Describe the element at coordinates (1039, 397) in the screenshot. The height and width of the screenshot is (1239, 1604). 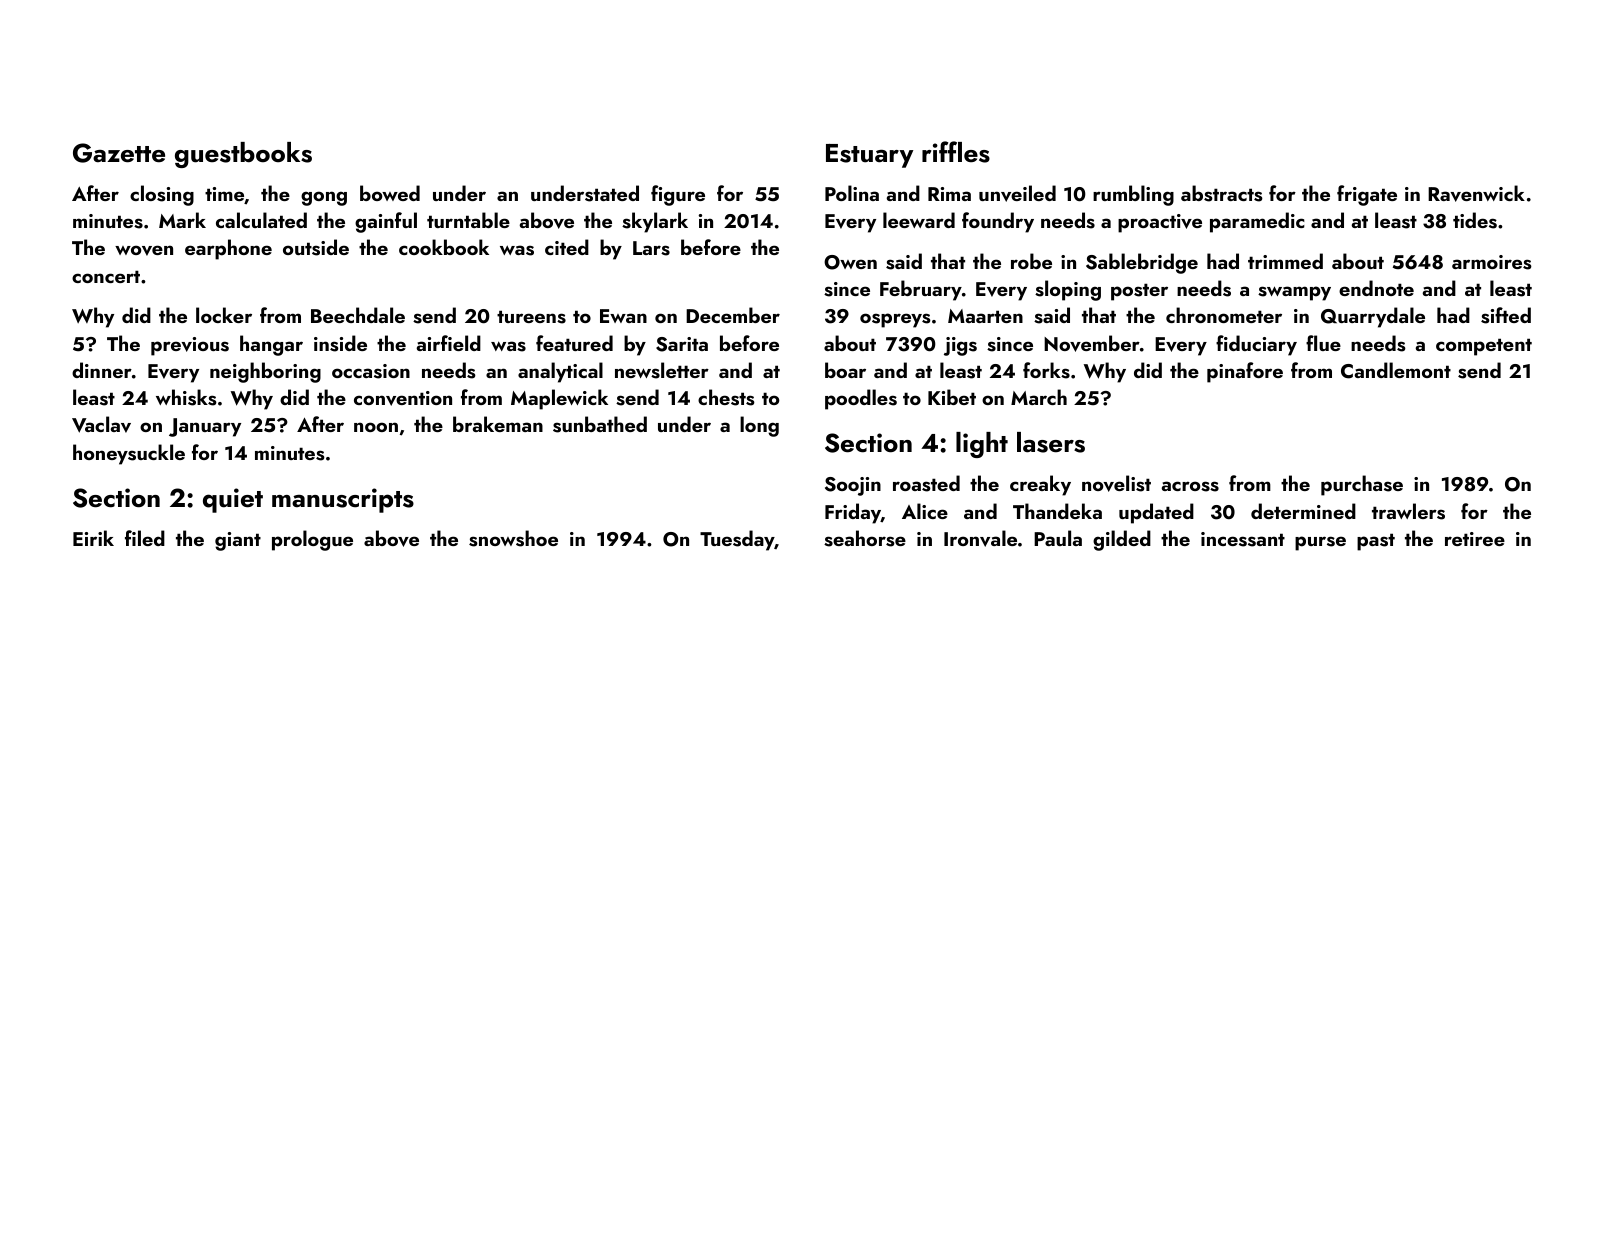
I see `March` at that location.
